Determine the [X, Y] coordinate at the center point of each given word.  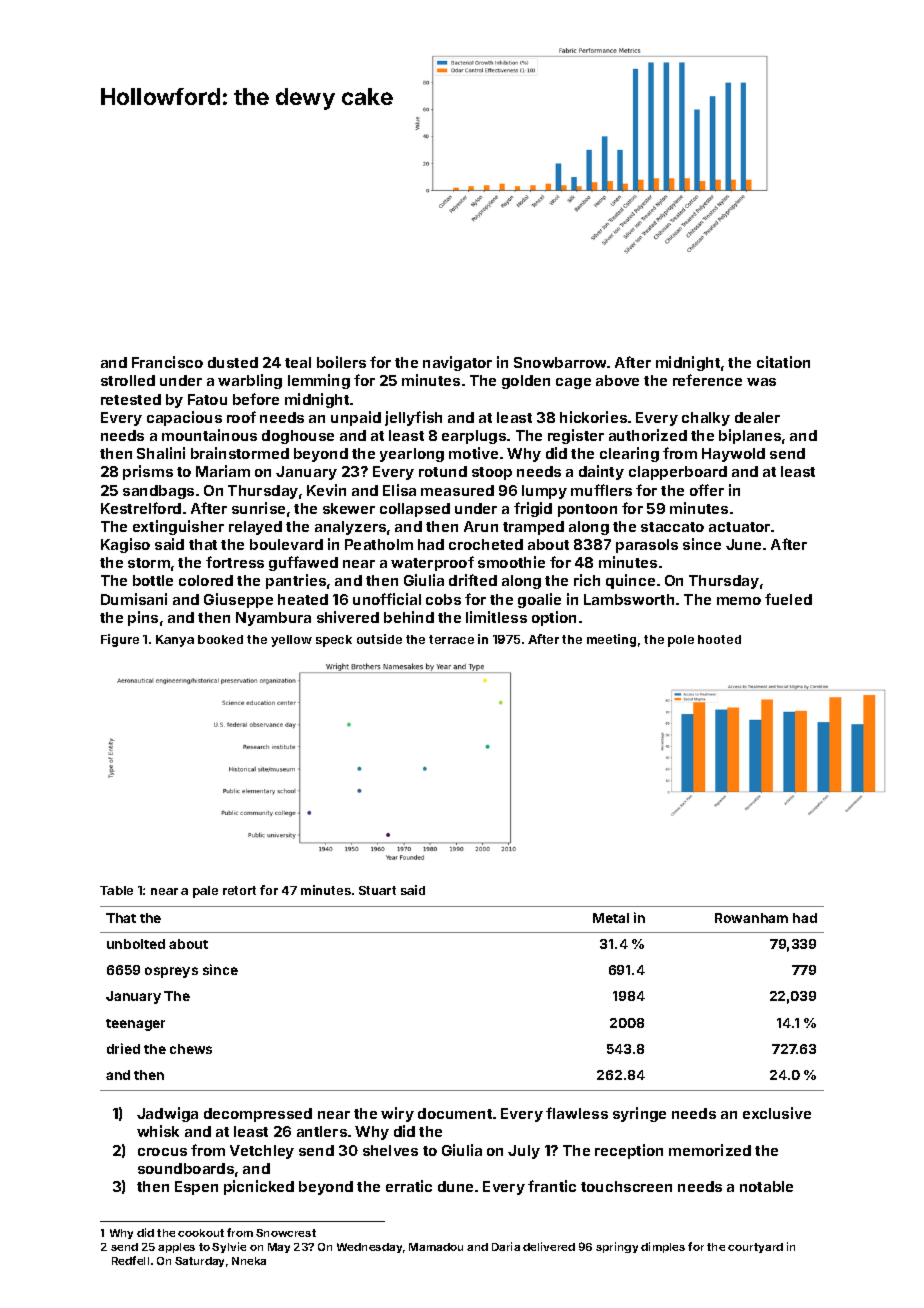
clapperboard [678, 473]
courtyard [755, 1248]
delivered [549, 1246]
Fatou [207, 399]
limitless [496, 617]
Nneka [249, 1261]
